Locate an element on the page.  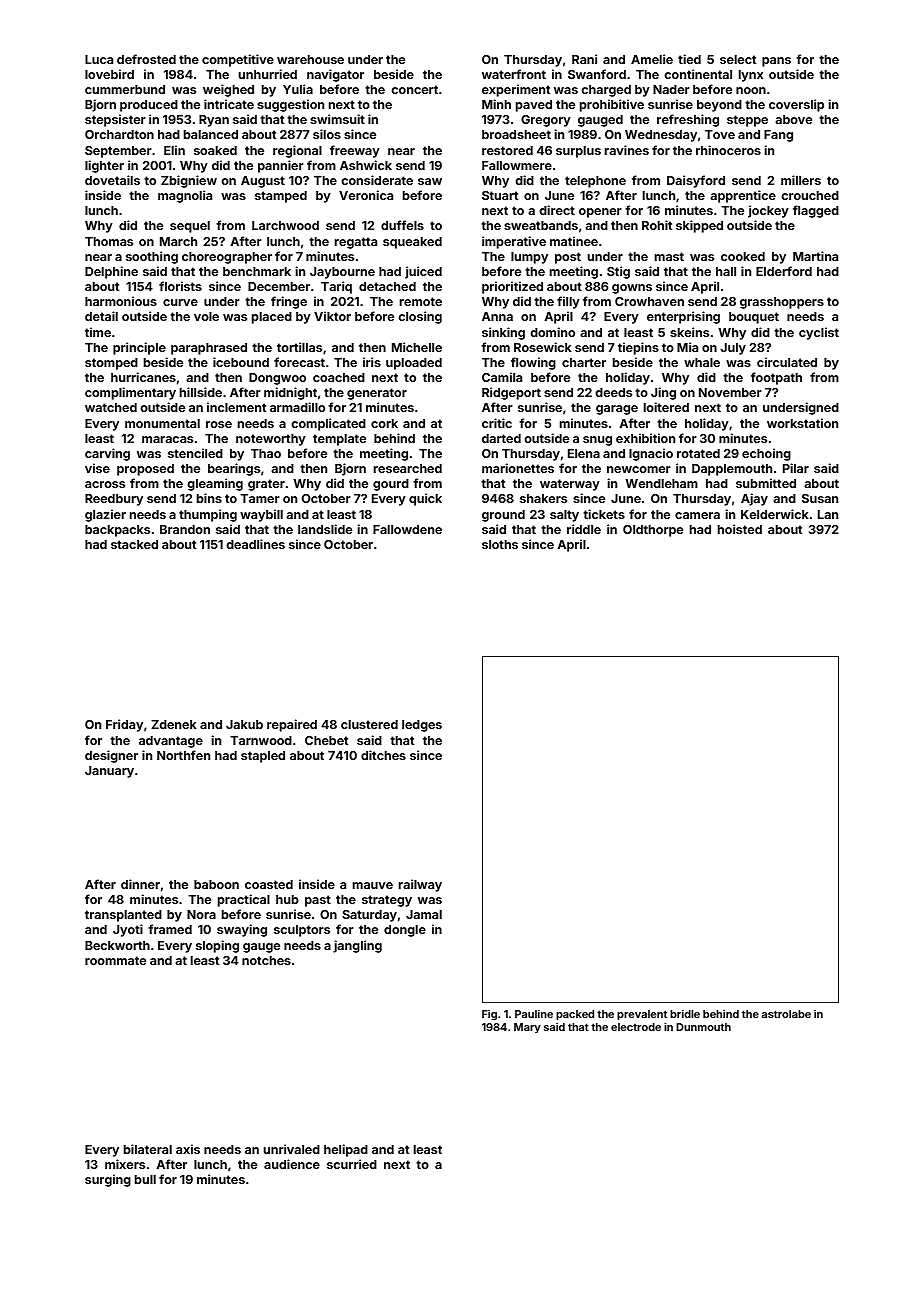
helipad is located at coordinates (346, 1150).
